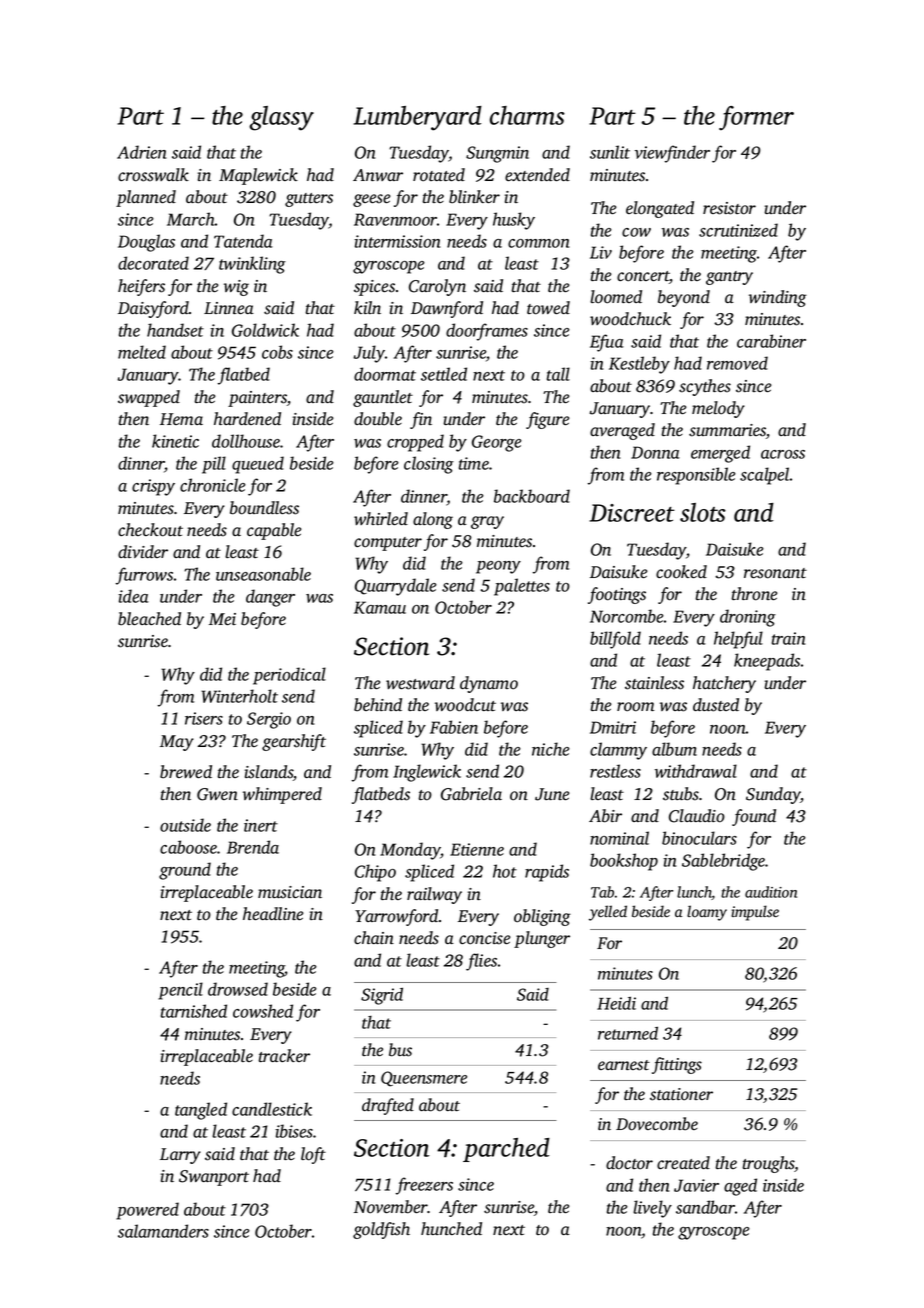  Describe the element at coordinates (281, 118) in the screenshot. I see `glassy` at that location.
